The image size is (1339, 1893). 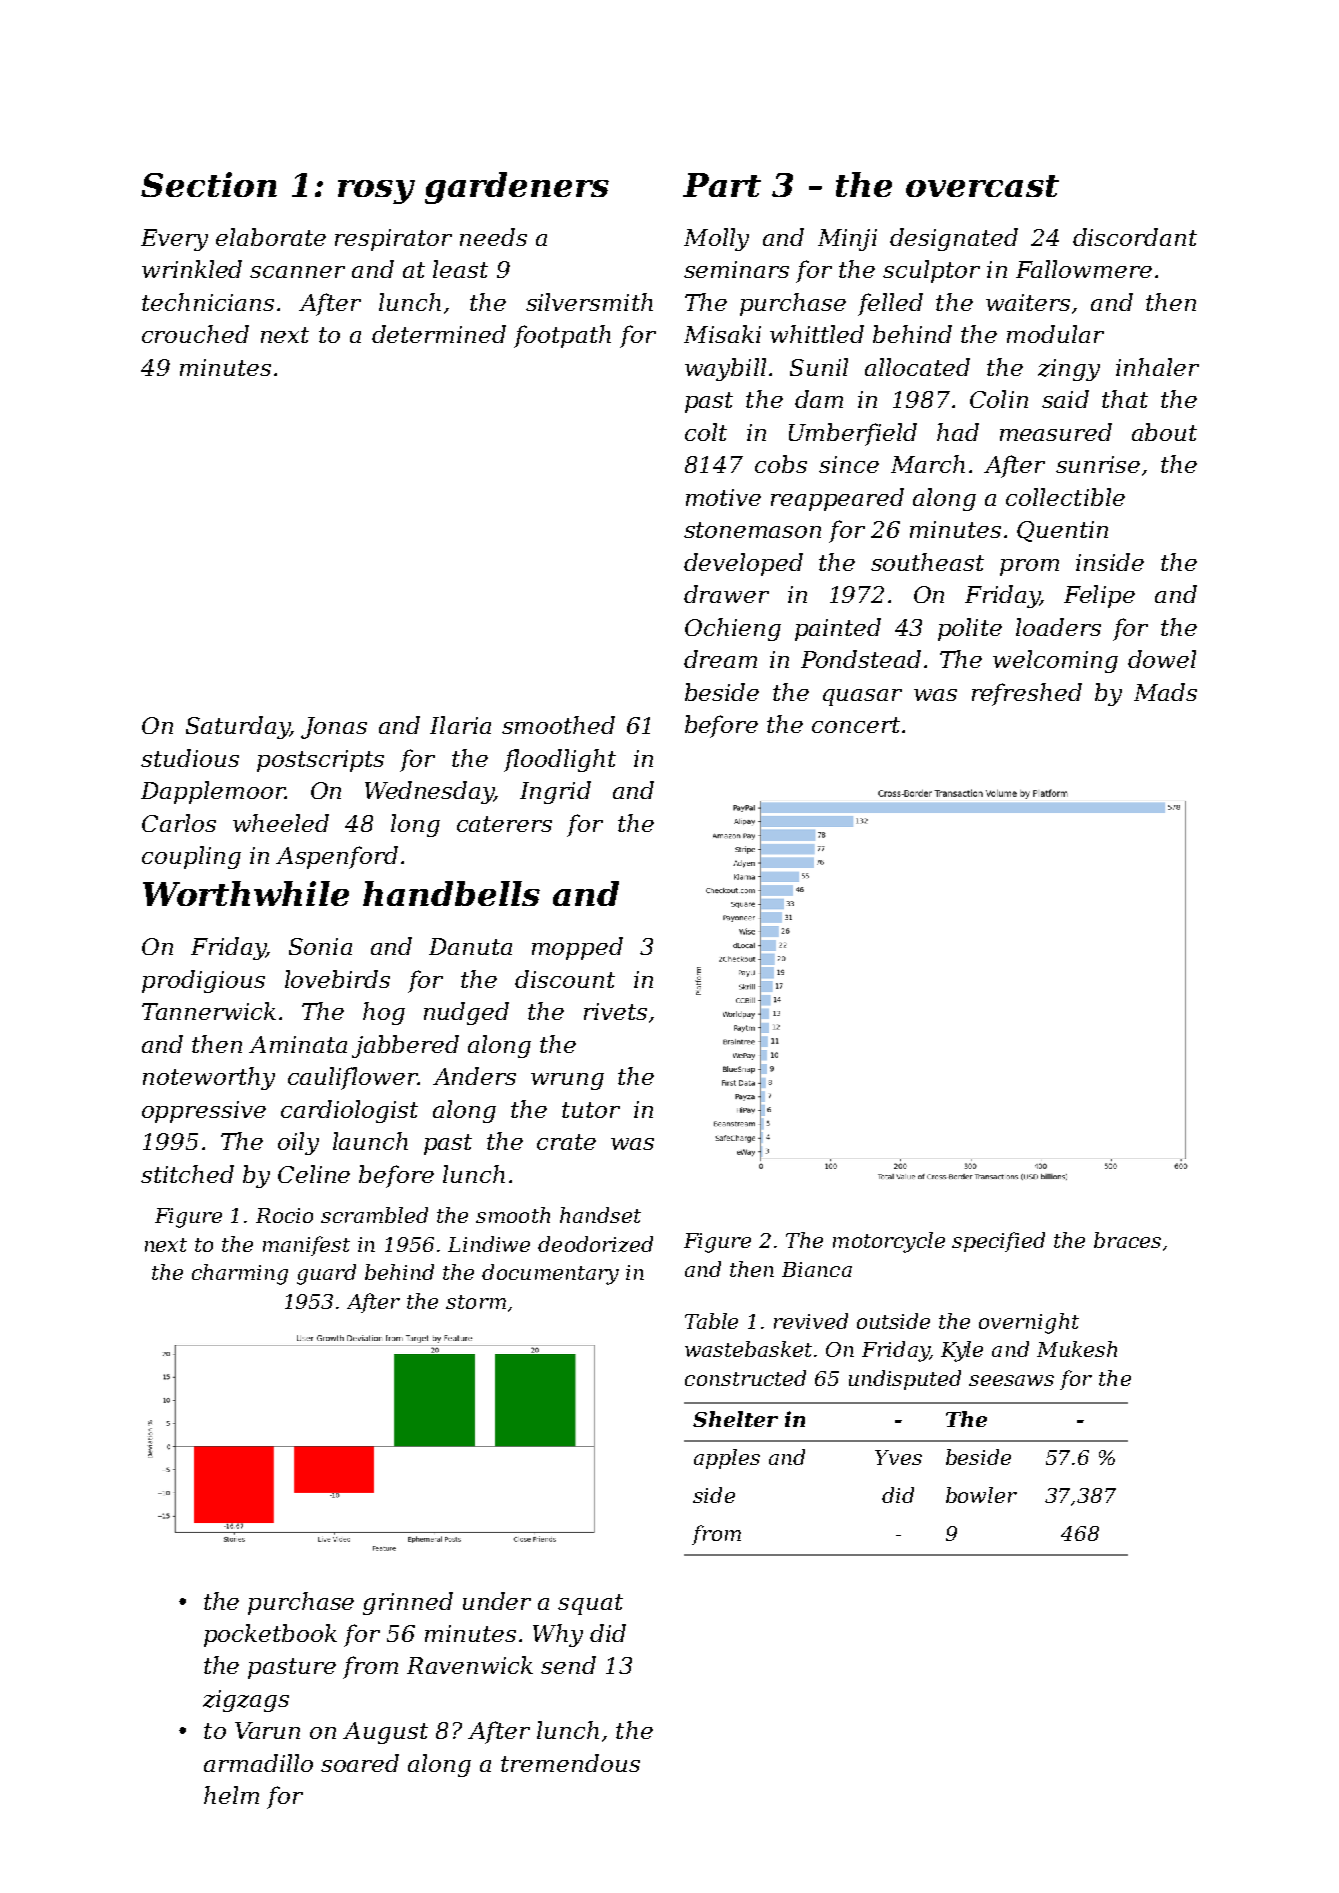 What do you see at coordinates (231, 1795) in the image?
I see `helm` at bounding box center [231, 1795].
